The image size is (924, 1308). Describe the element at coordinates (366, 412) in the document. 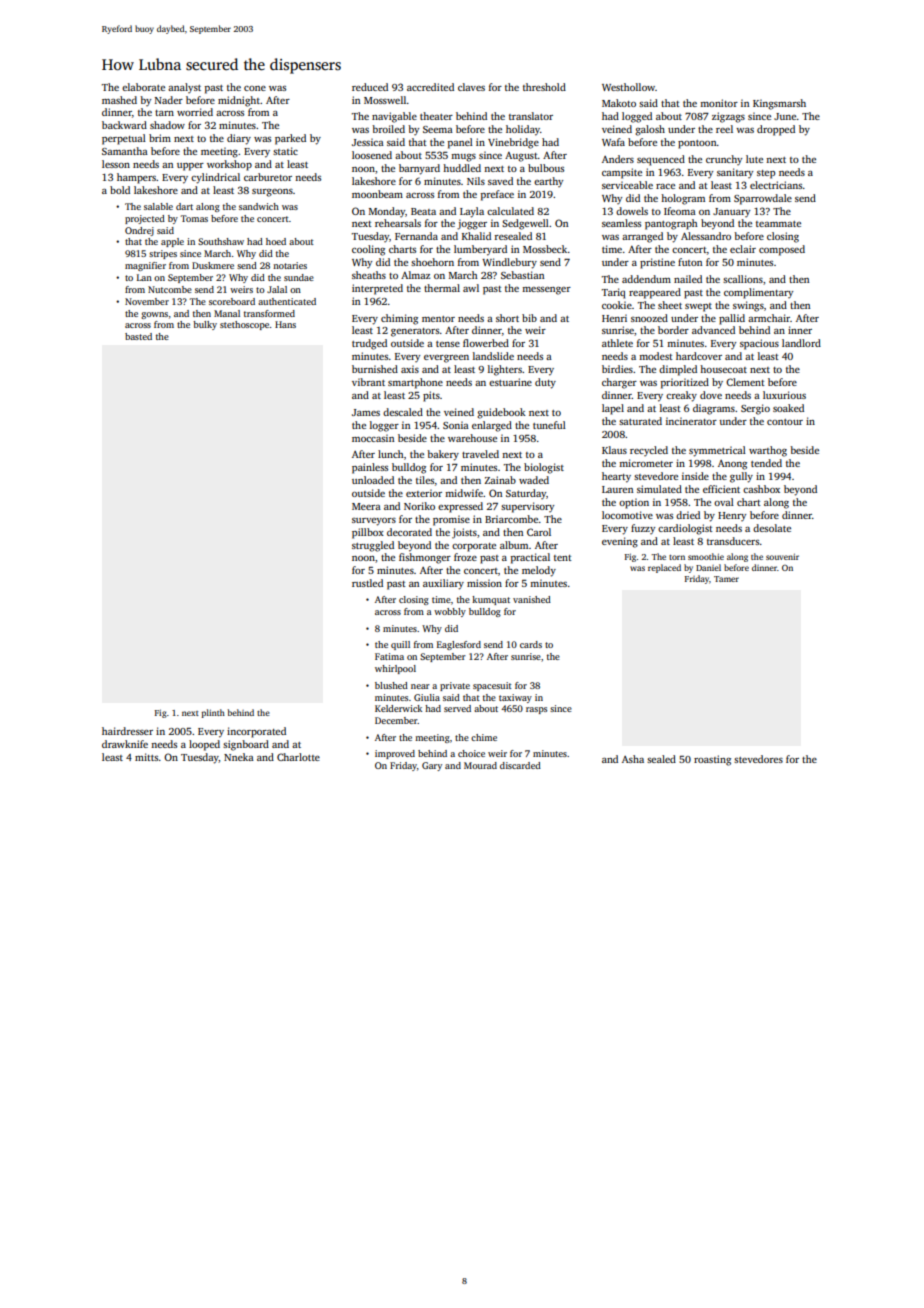

I see `James` at that location.
